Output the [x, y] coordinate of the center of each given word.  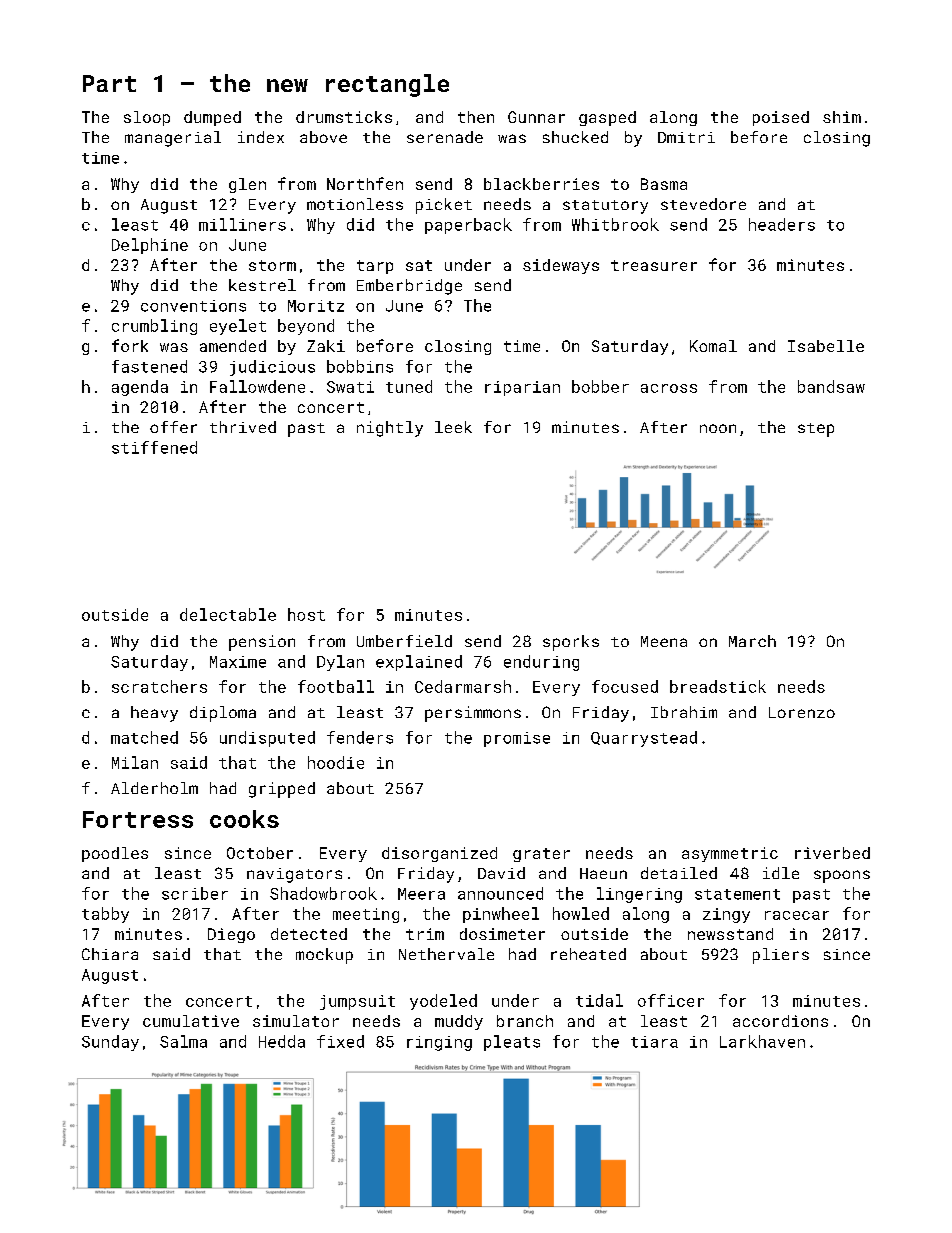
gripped [282, 790]
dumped [212, 118]
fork [130, 345]
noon [718, 428]
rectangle [387, 85]
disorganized [439, 854]
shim [842, 117]
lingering [639, 895]
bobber [600, 386]
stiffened [154, 447]
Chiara [110, 954]
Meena [664, 641]
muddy [459, 1022]
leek [453, 427]
